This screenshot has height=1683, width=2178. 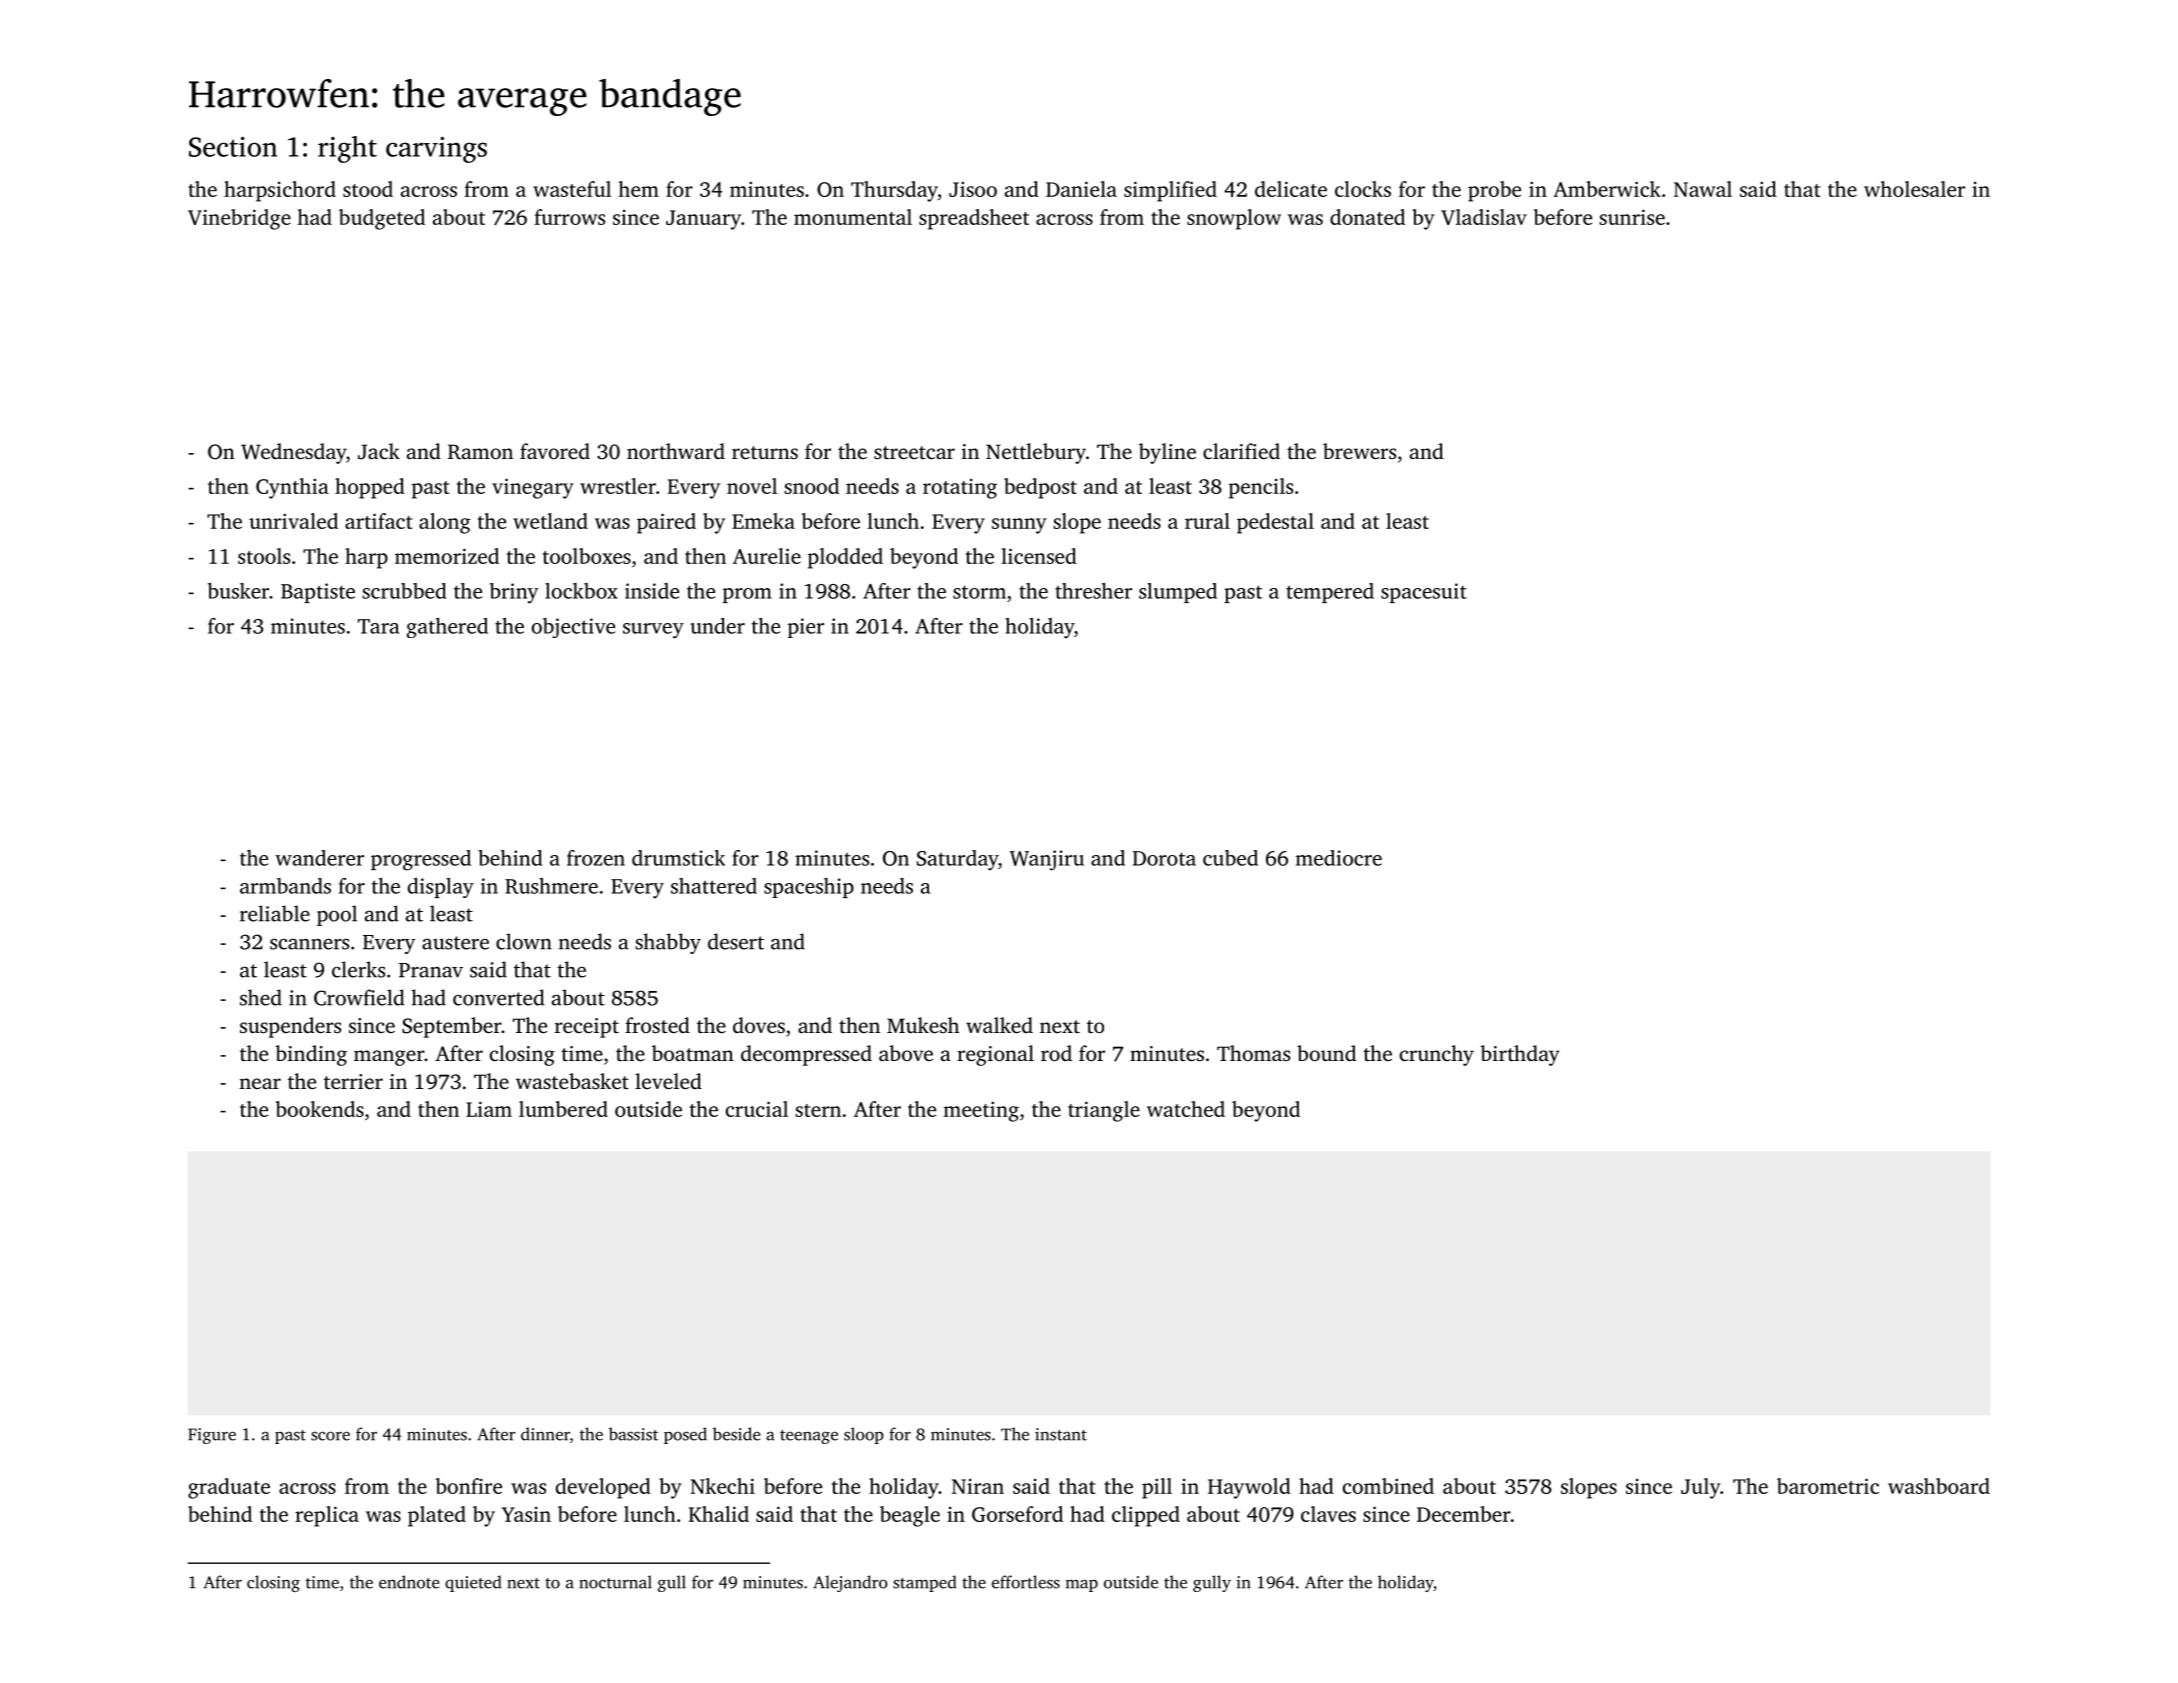 I want to click on lockbox, so click(x=581, y=591).
